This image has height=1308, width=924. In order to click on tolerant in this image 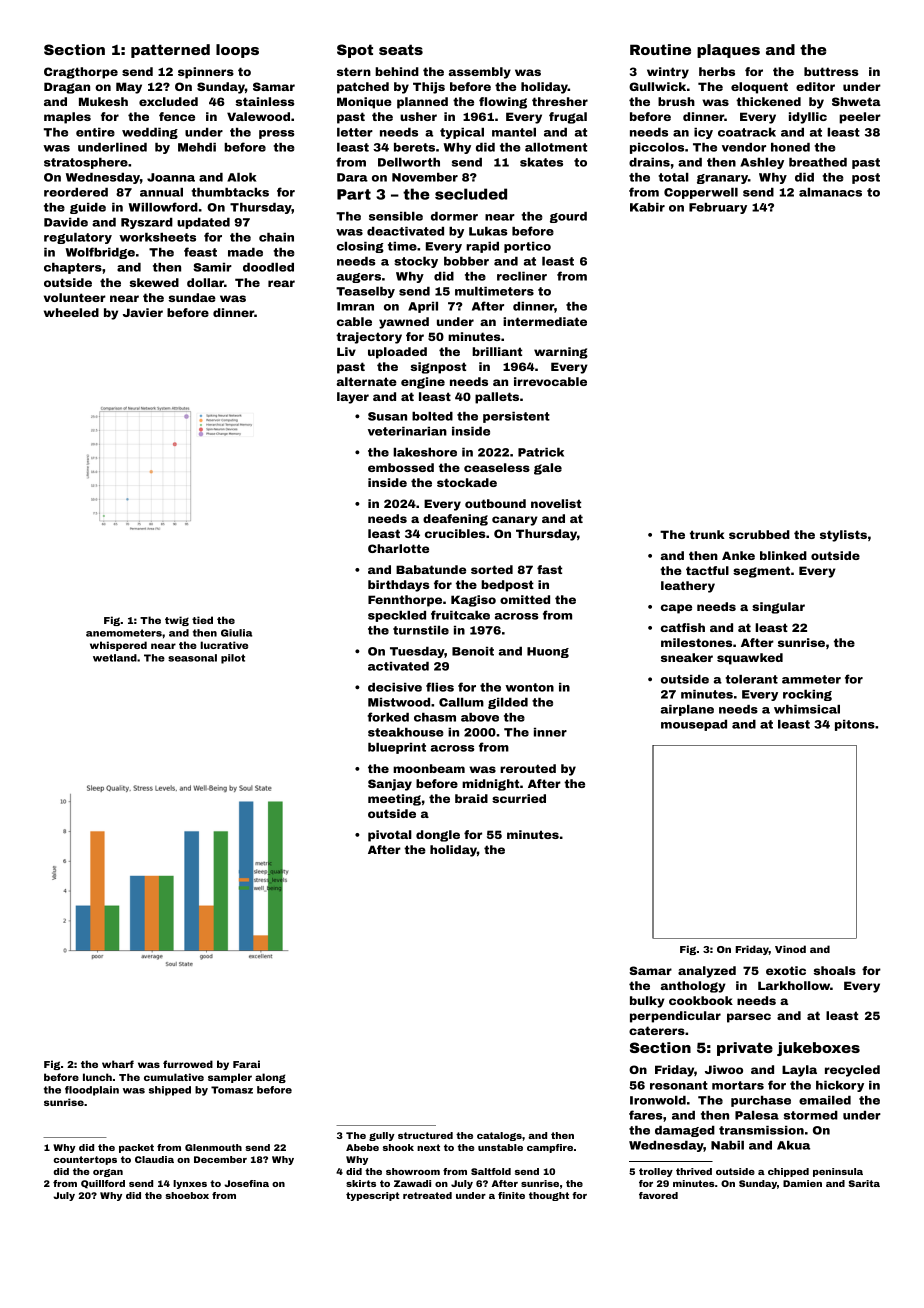, I will do `click(751, 679)`.
